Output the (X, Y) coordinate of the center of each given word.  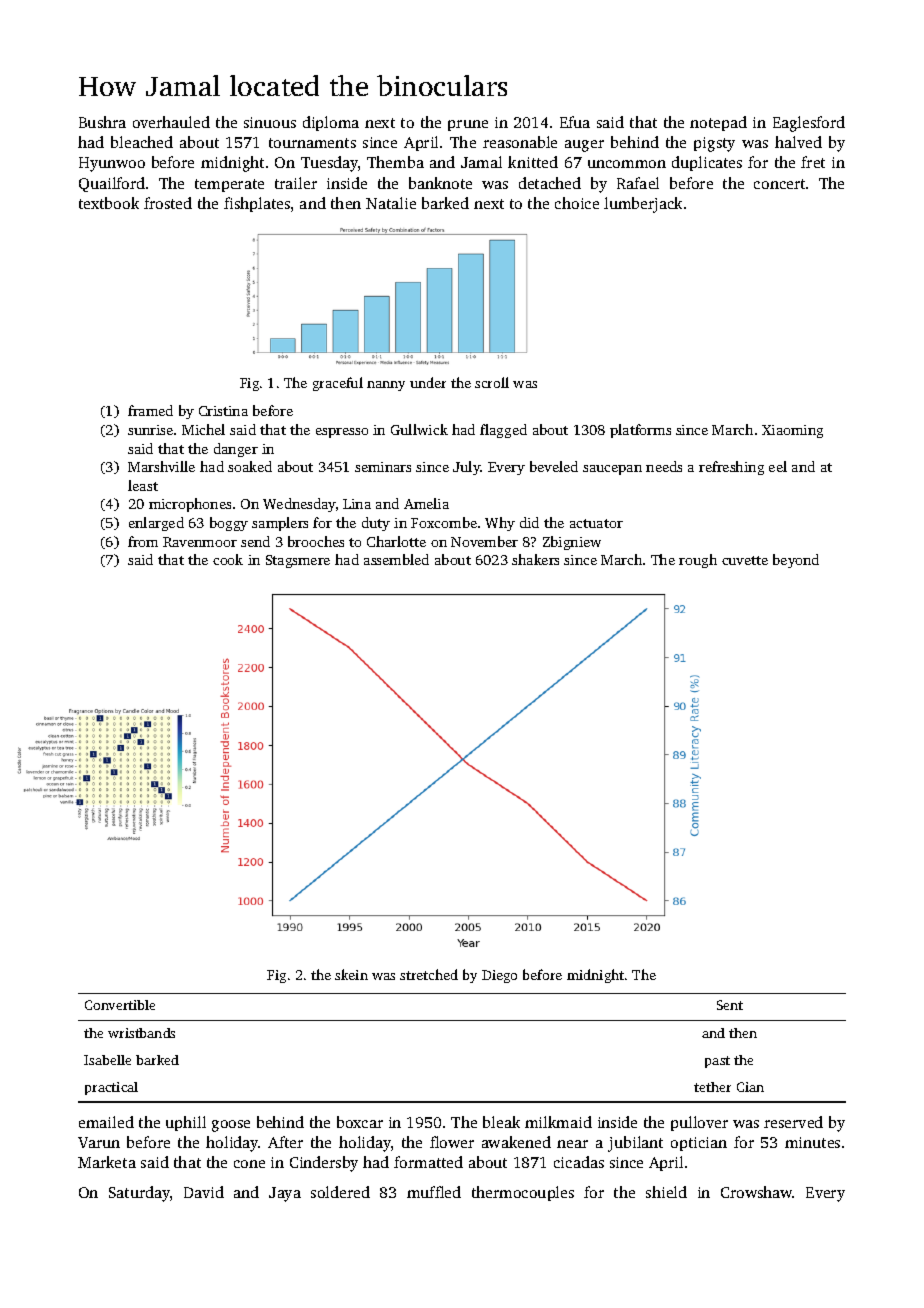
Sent (730, 1005)
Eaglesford (809, 124)
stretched (429, 974)
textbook (109, 203)
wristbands (141, 1033)
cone (249, 1164)
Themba (395, 162)
